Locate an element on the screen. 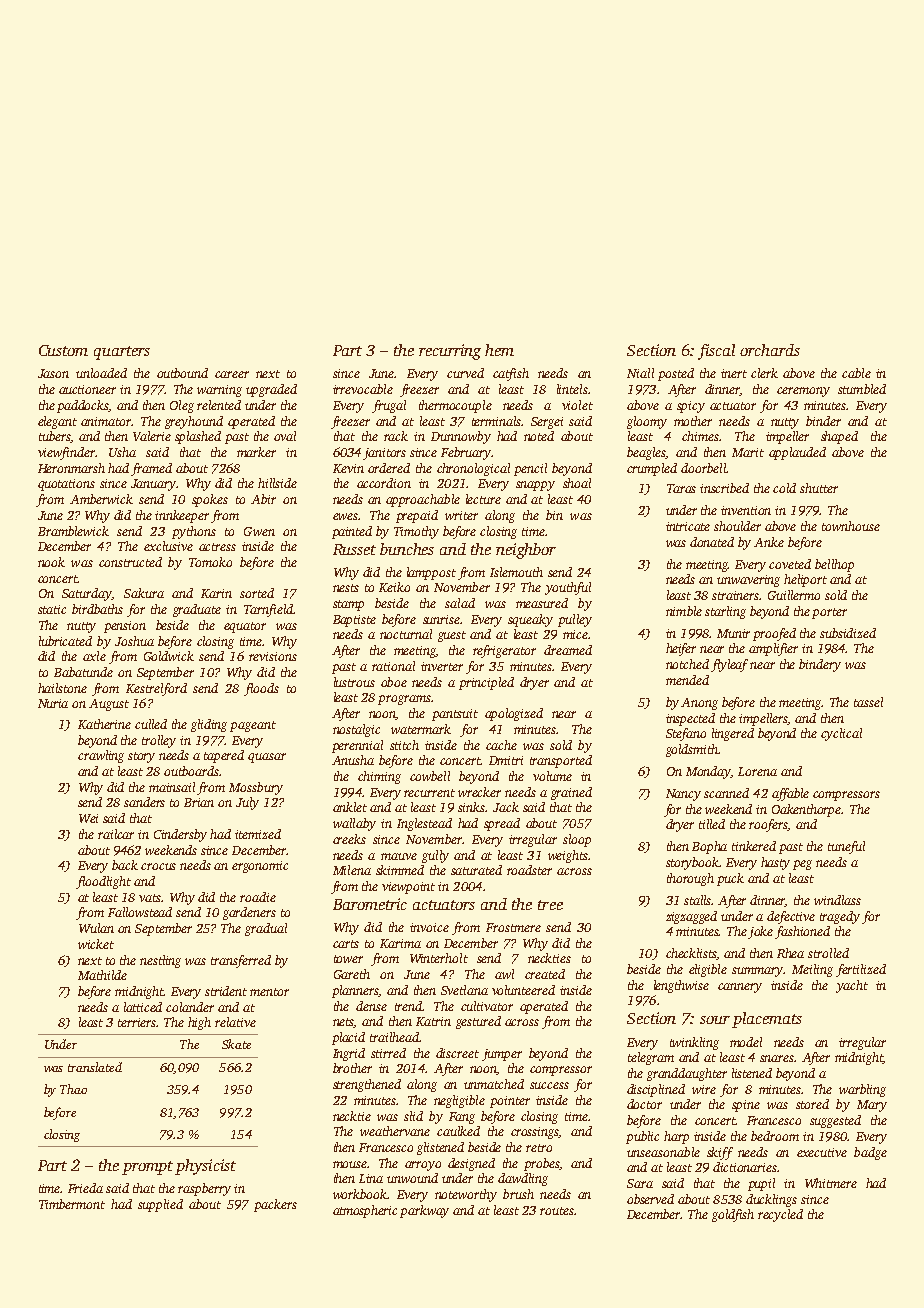  flyleaf is located at coordinates (729, 665).
